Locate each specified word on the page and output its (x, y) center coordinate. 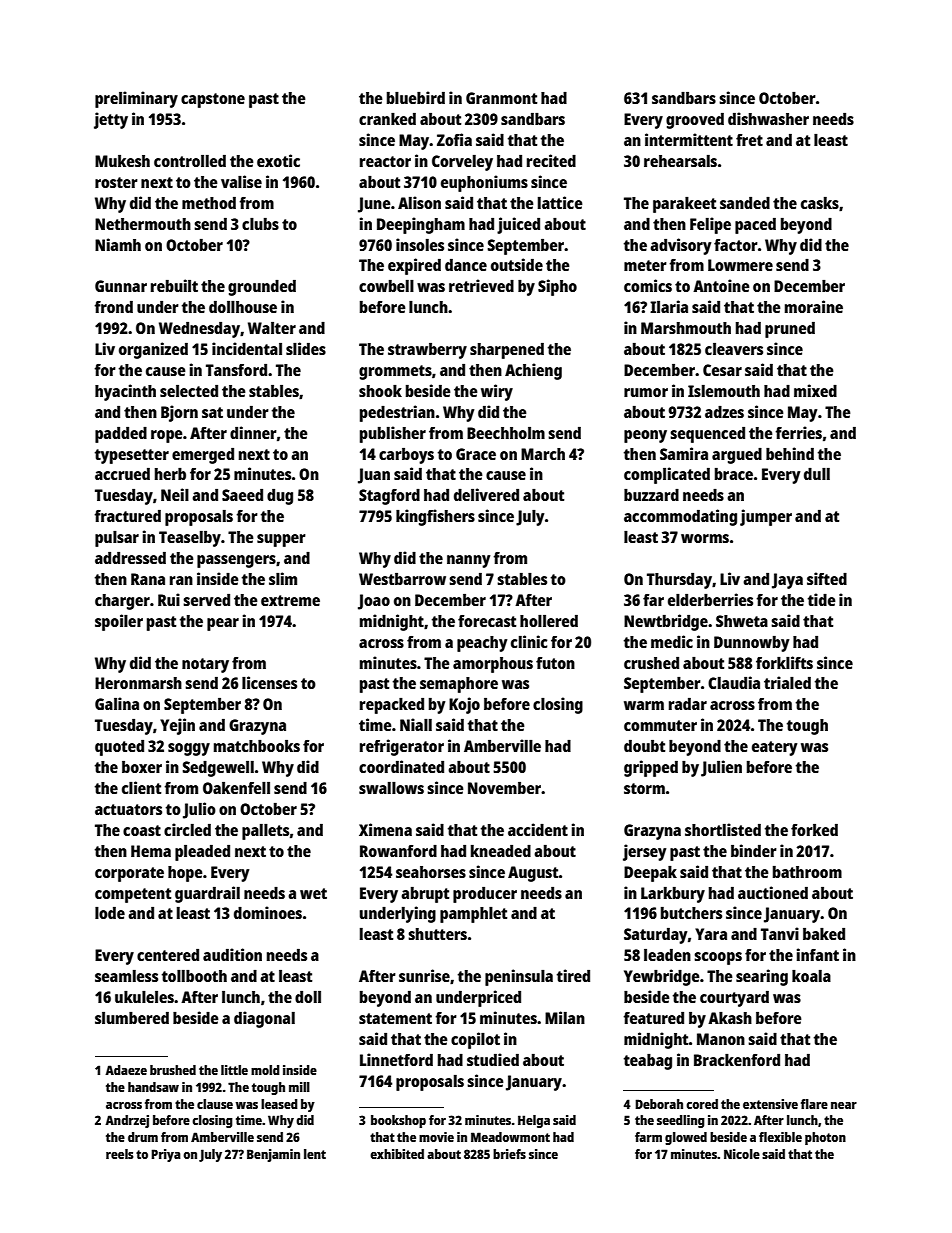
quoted (119, 747)
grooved (695, 120)
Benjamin (273, 1155)
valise (241, 181)
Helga (534, 1121)
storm (644, 788)
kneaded (501, 850)
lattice (560, 202)
